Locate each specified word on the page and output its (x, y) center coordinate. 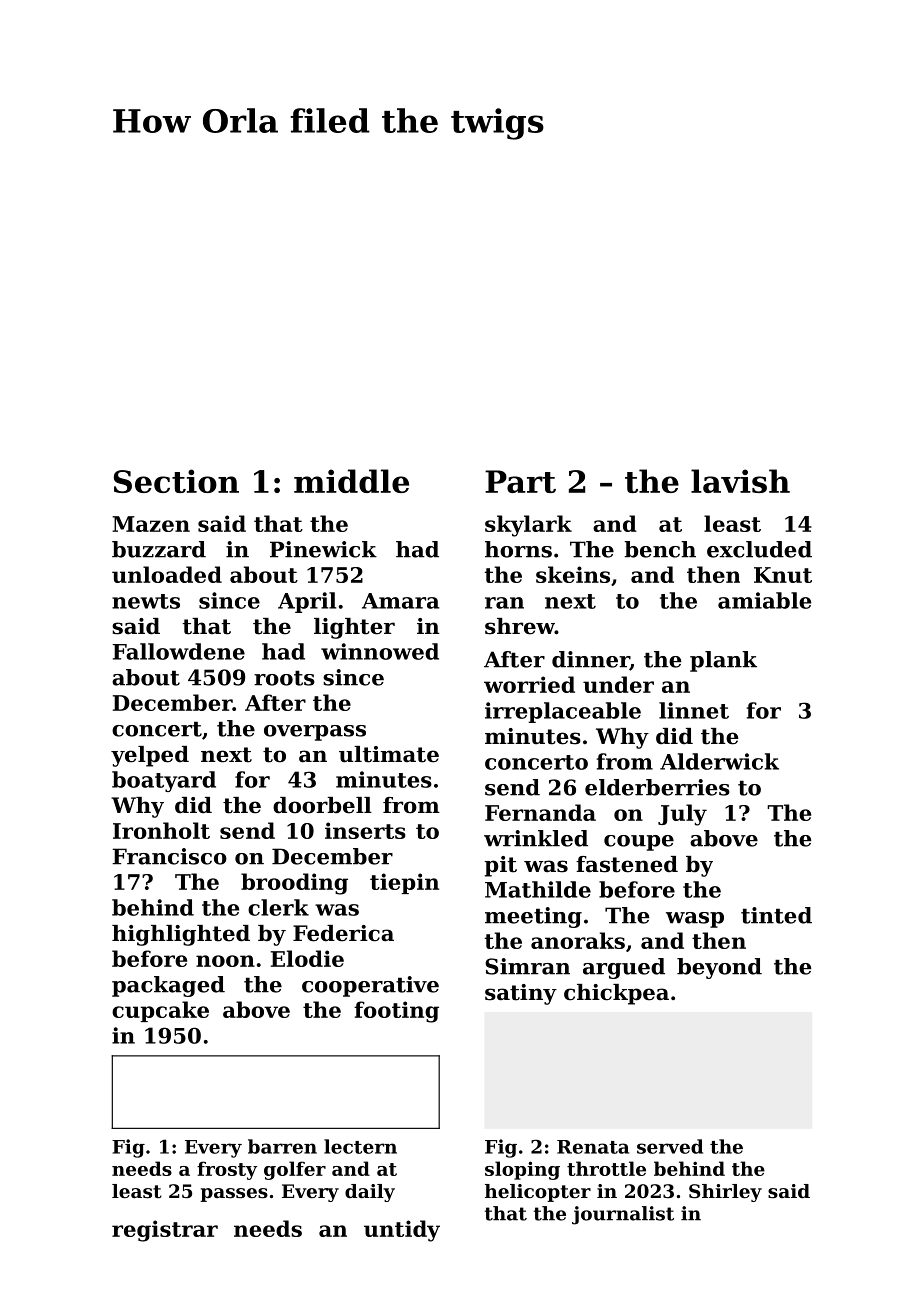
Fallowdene (178, 651)
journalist (623, 1215)
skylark (528, 526)
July (682, 815)
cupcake (160, 1011)
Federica (343, 933)
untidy (402, 1231)
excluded (759, 549)
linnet (694, 710)
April (307, 602)
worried (529, 684)
